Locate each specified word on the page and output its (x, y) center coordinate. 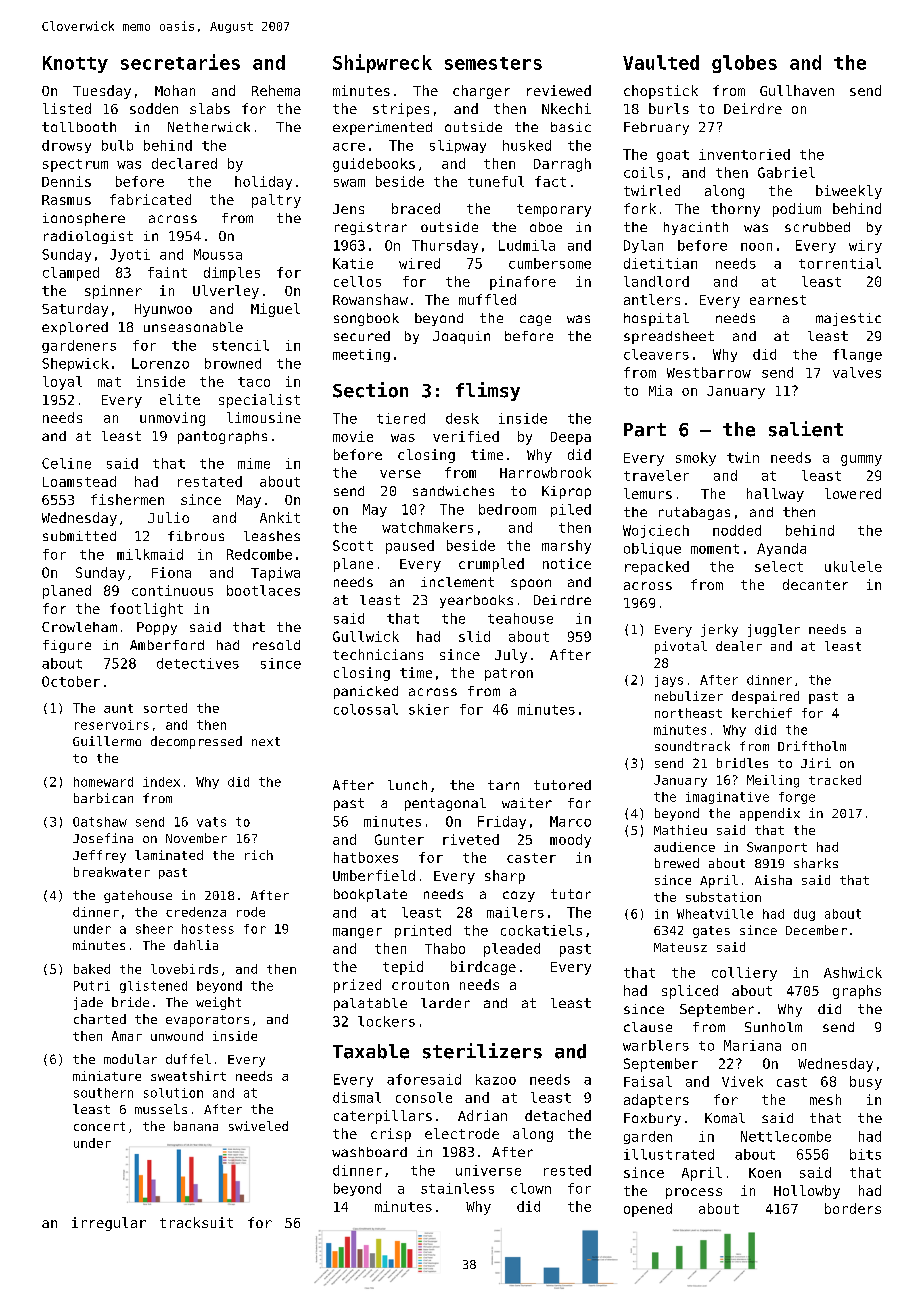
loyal (62, 383)
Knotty (75, 64)
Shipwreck (382, 63)
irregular (109, 1224)
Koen (765, 1173)
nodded (737, 530)
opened (648, 1210)
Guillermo (107, 741)
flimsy (488, 391)
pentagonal (445, 804)
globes (744, 64)
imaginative (727, 798)
